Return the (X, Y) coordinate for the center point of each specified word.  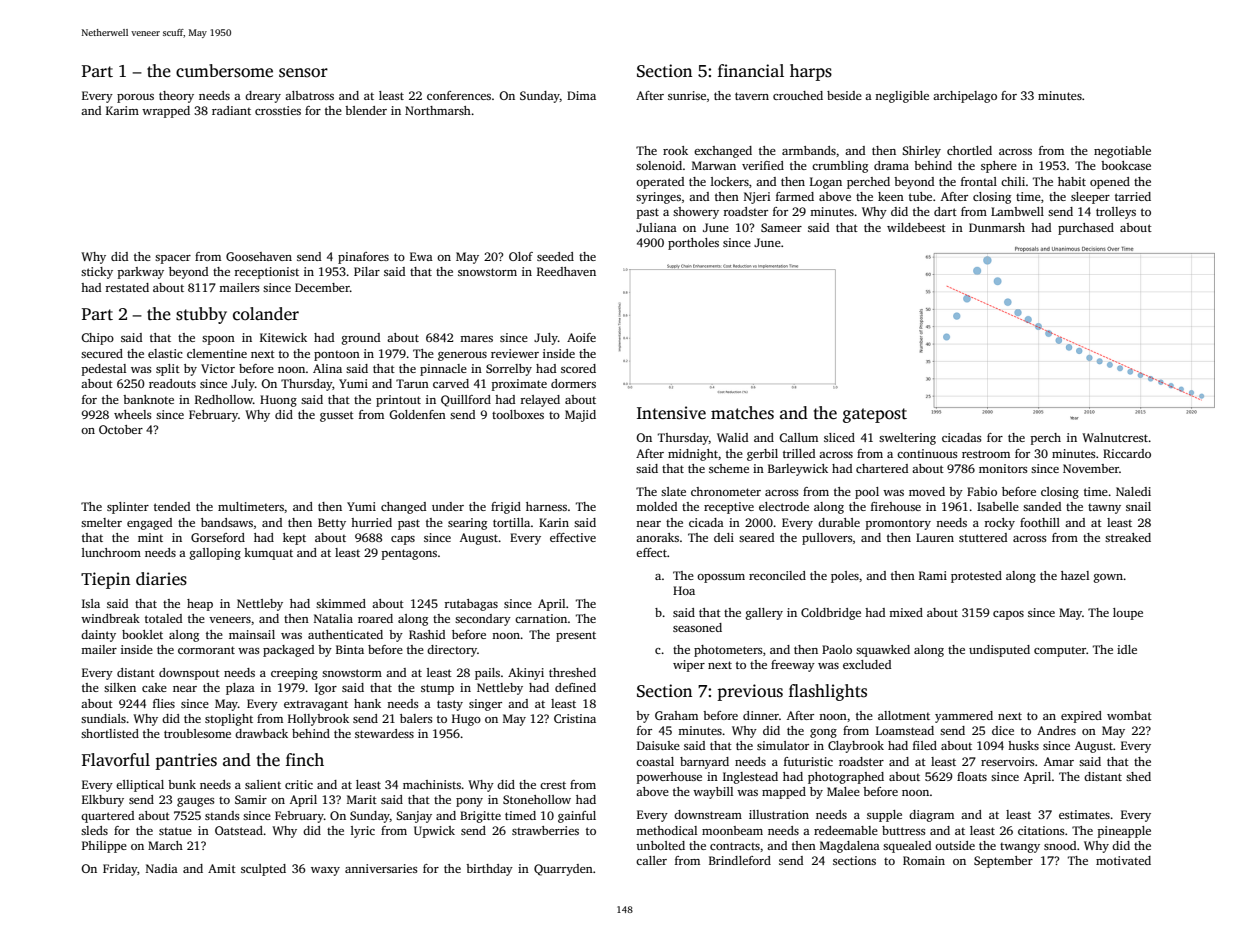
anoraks (657, 537)
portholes (693, 244)
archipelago (965, 97)
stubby (201, 315)
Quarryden (563, 870)
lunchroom (111, 552)
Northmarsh (438, 110)
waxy (325, 871)
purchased (1086, 229)
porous (135, 98)
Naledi (1133, 491)
